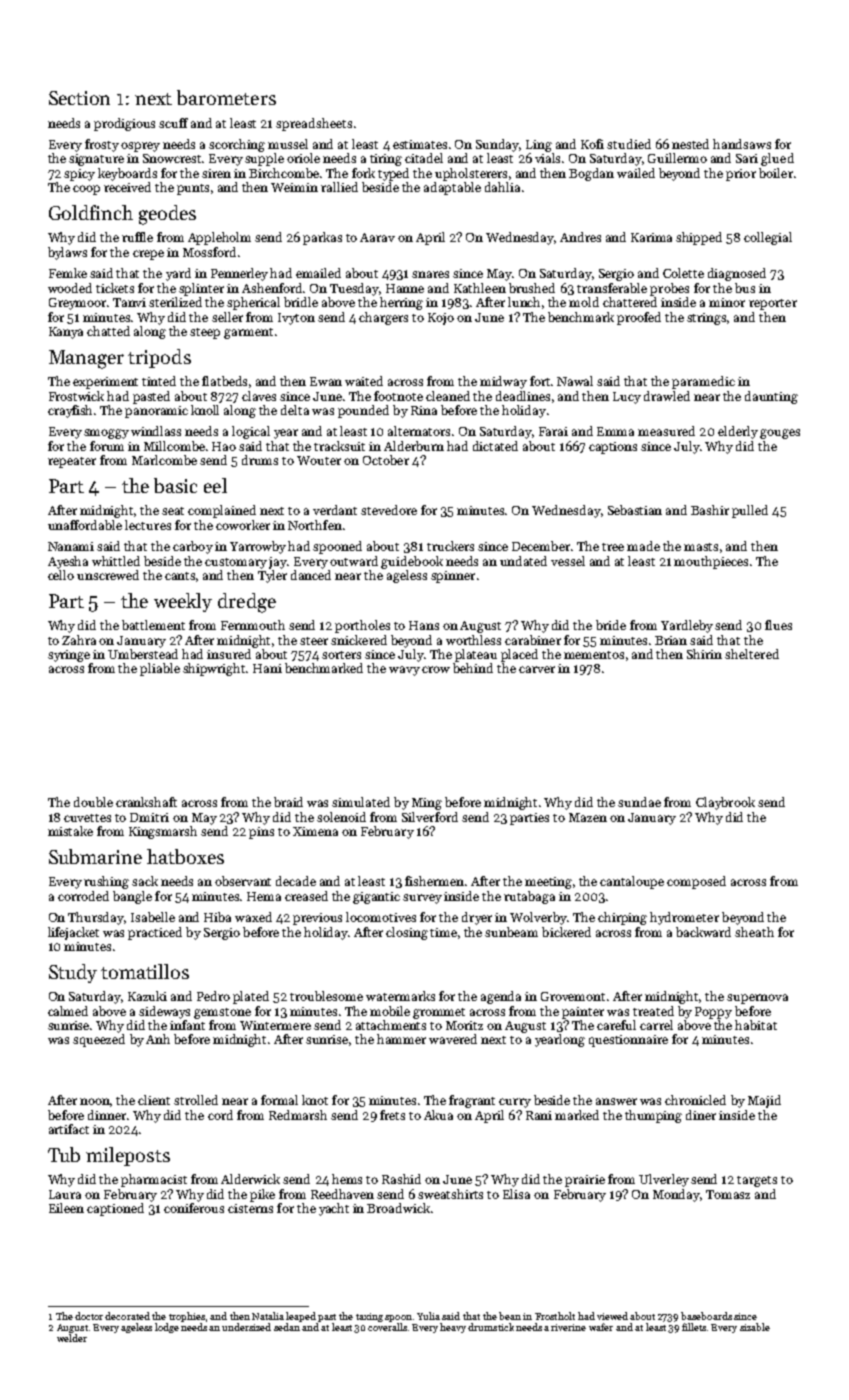 This page has width=849, height=1400. What do you see at coordinates (174, 446) in the page?
I see `Millcombe` at bounding box center [174, 446].
